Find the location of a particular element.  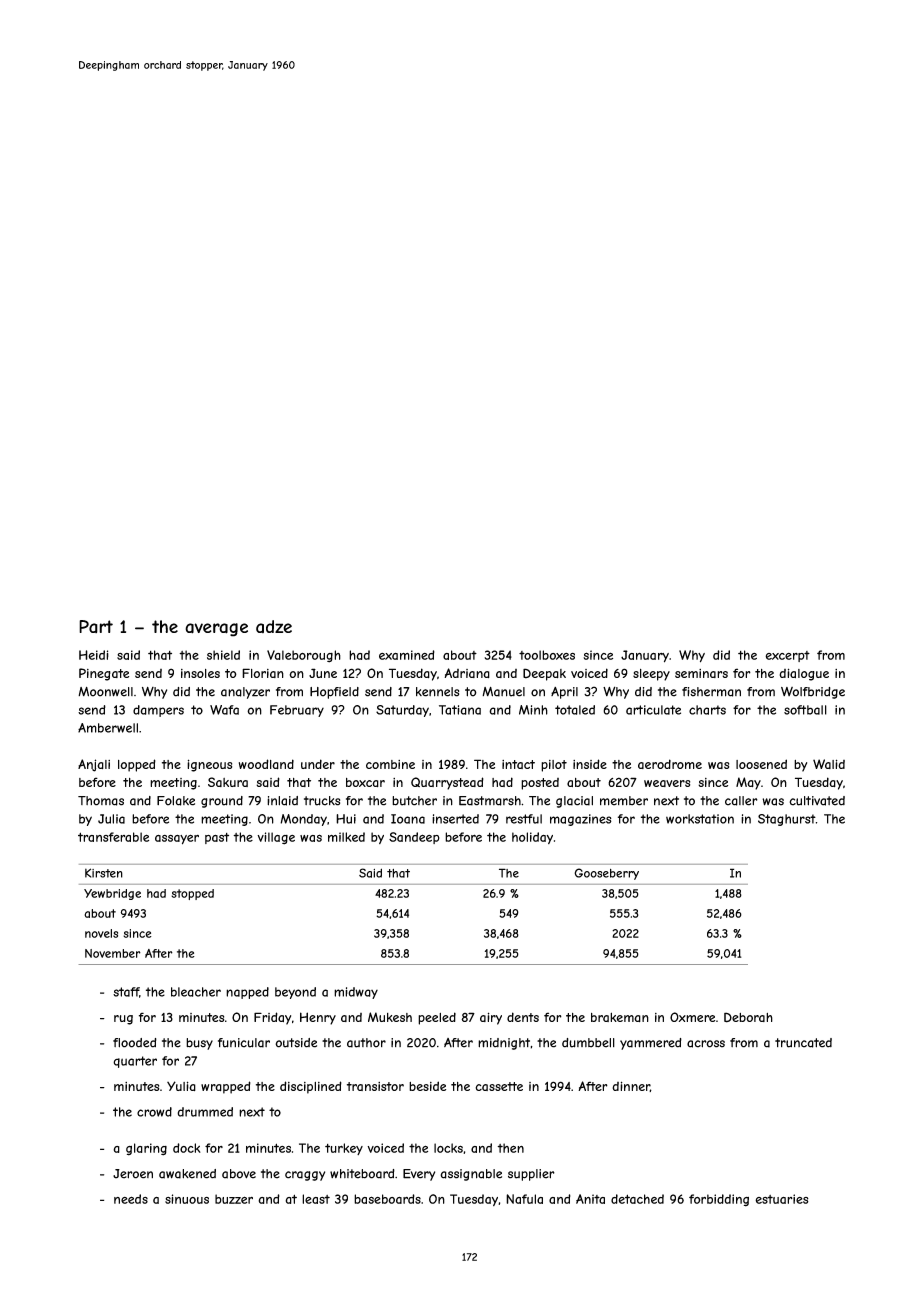

toolboxes is located at coordinates (547, 655).
